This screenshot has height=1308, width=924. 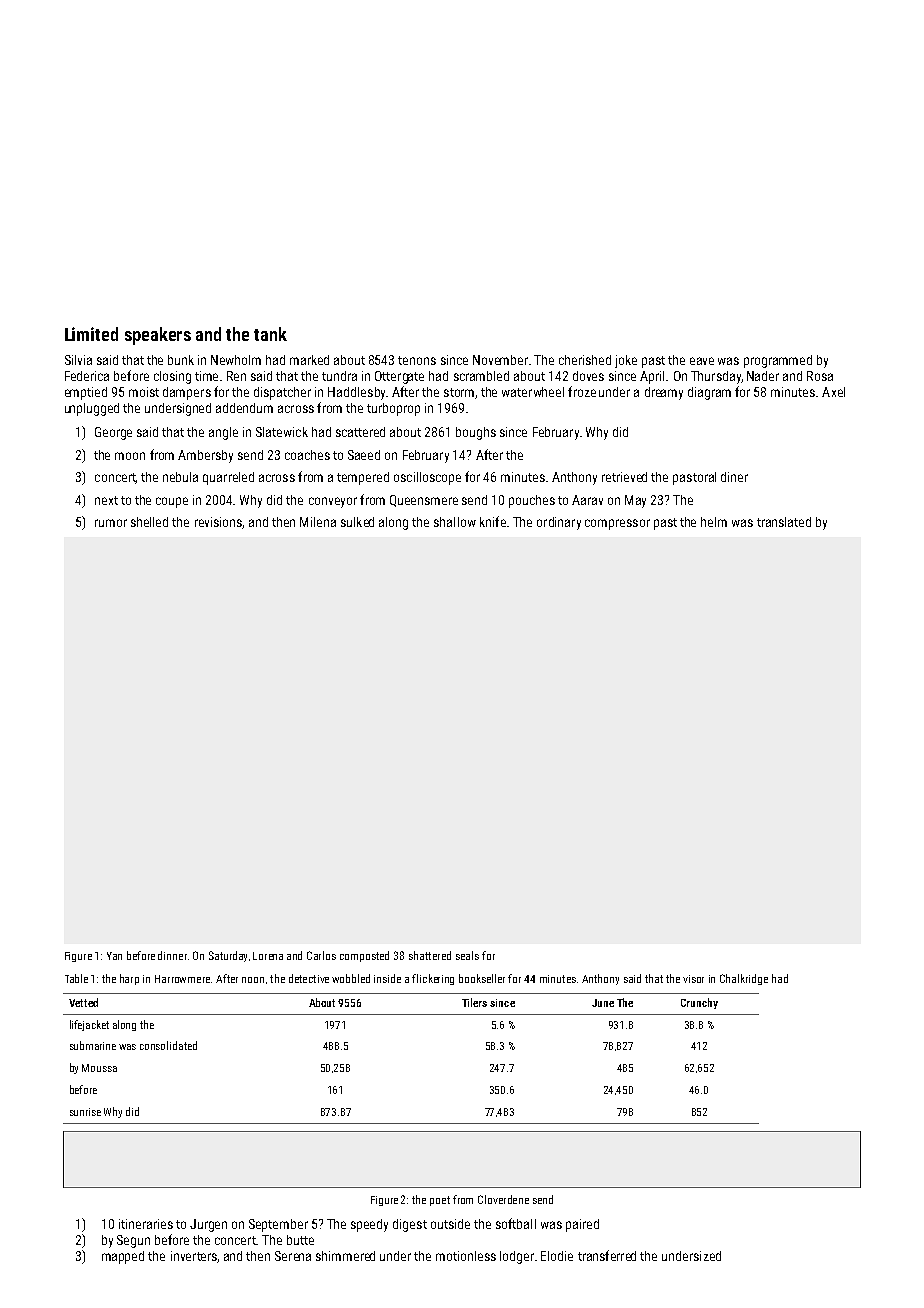 What do you see at coordinates (734, 477) in the screenshot?
I see `diner` at bounding box center [734, 477].
